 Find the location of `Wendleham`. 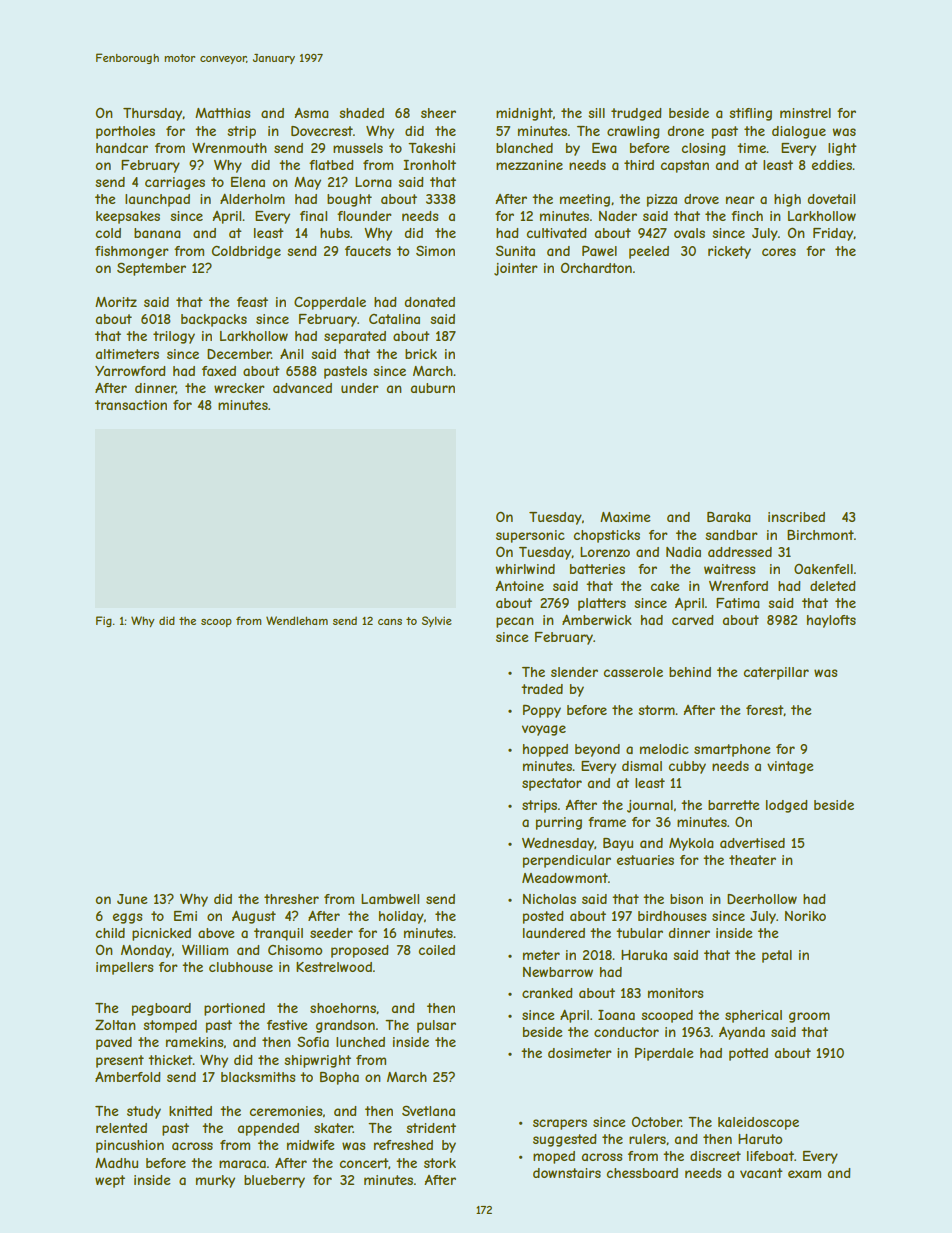

Wendleham is located at coordinates (297, 620).
